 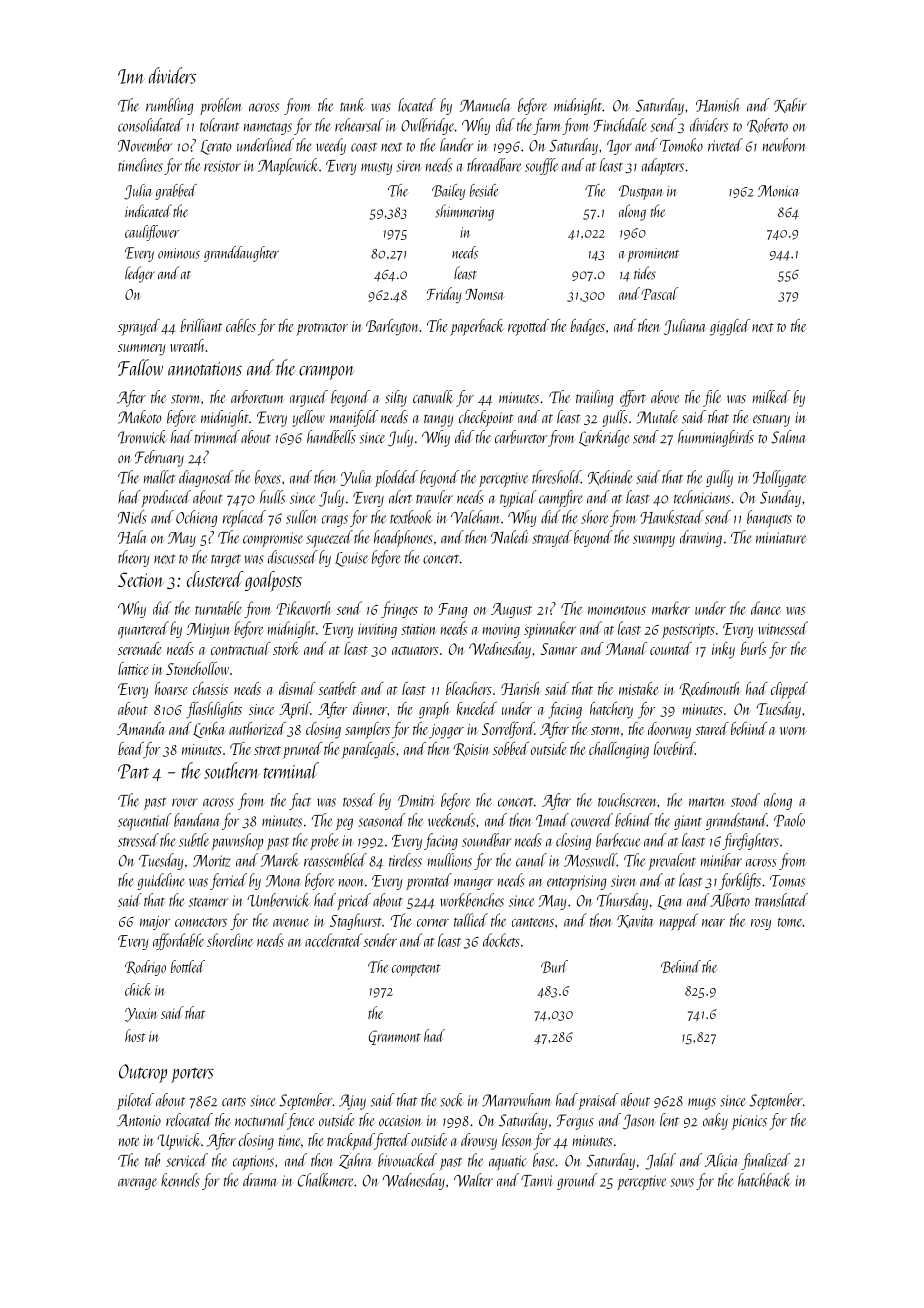 I want to click on Hollygate, so click(x=779, y=478).
